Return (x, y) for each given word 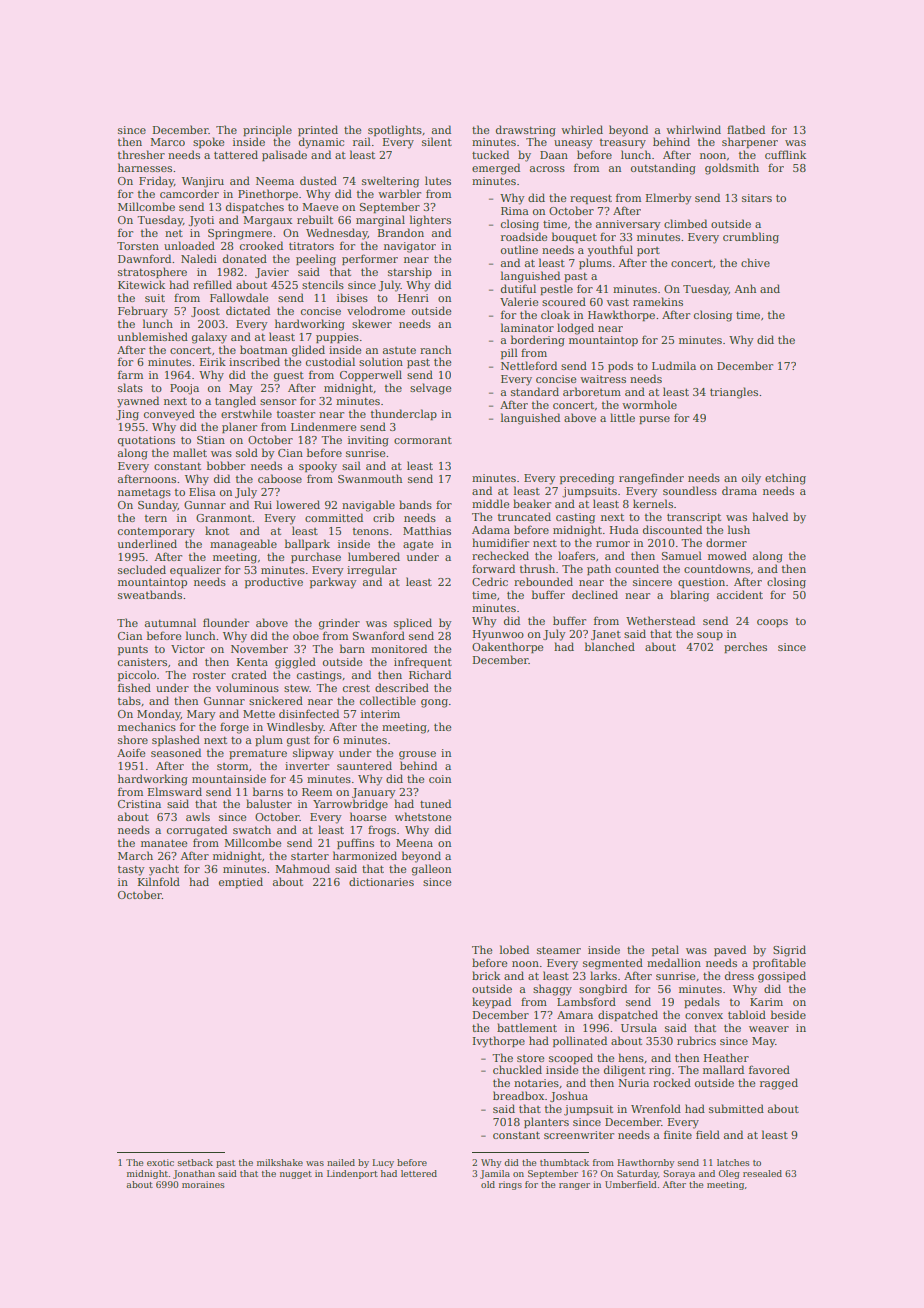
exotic (160, 1162)
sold (247, 452)
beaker (532, 503)
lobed (514, 949)
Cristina (139, 804)
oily (751, 479)
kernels (653, 503)
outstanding (663, 169)
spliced (413, 623)
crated (249, 674)
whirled (582, 129)
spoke (208, 142)
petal (665, 950)
